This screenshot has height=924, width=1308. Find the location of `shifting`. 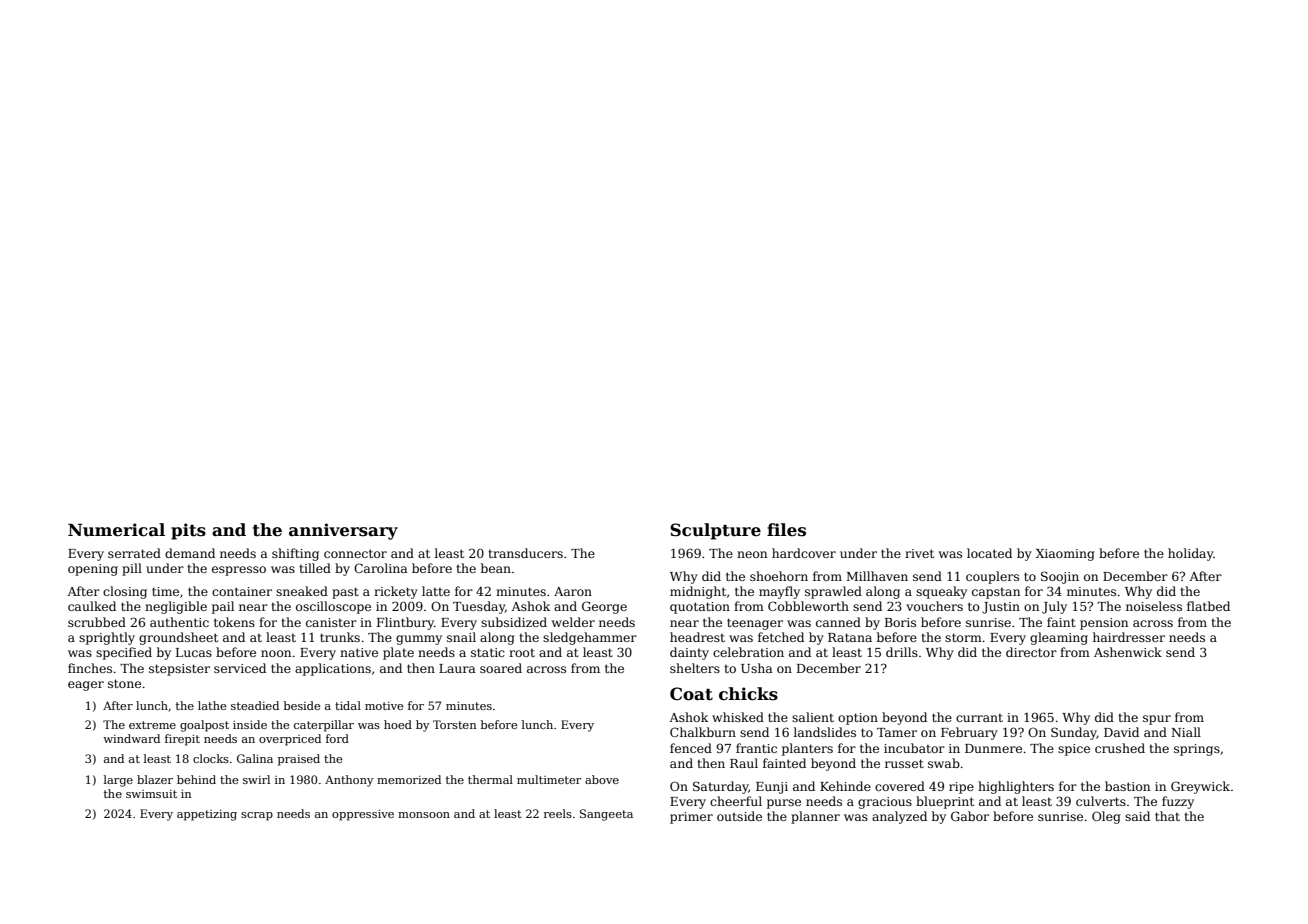

shifting is located at coordinates (295, 554).
